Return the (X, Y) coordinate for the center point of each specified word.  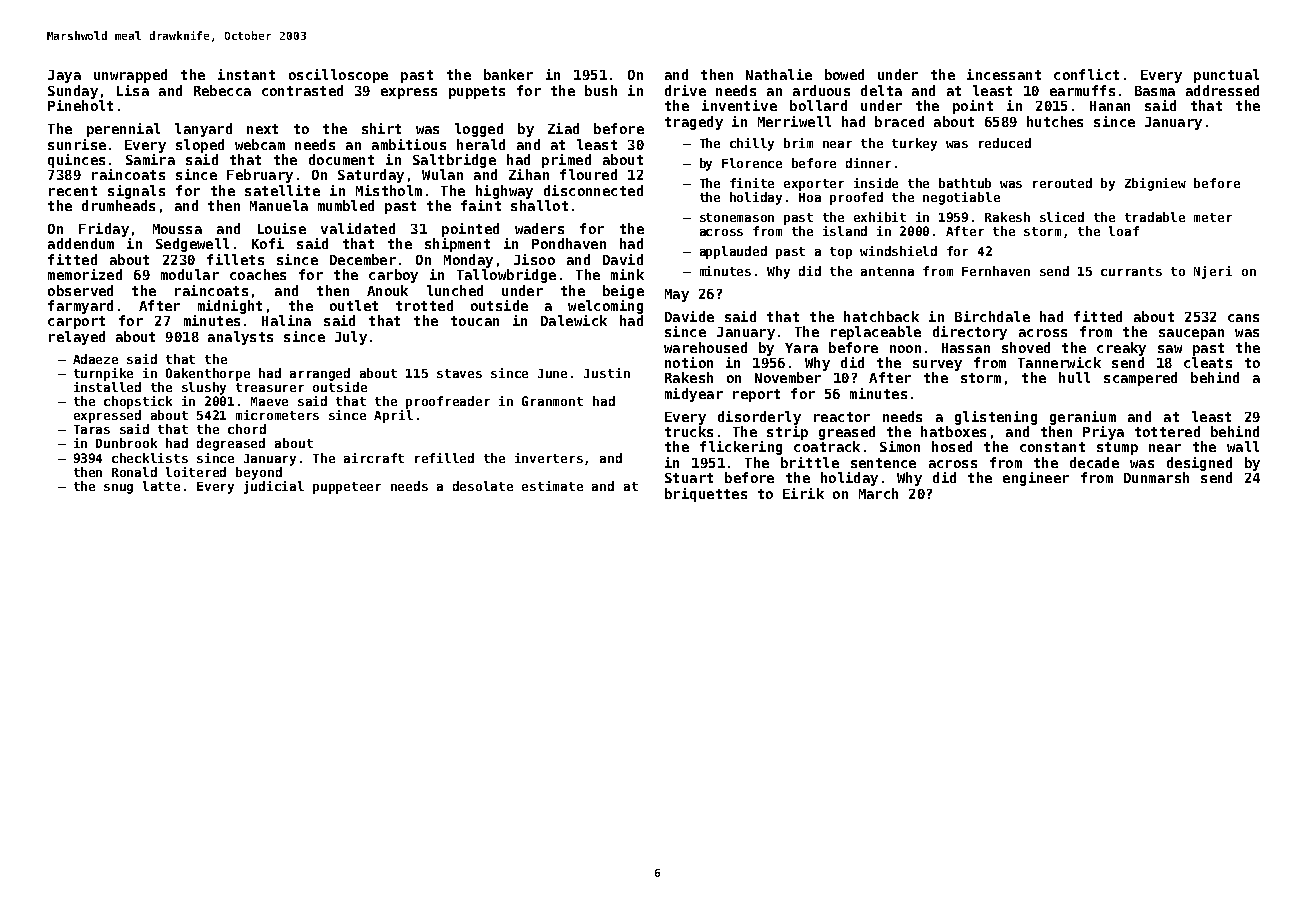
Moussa (177, 229)
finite (752, 183)
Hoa (810, 197)
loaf (1124, 231)
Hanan (1110, 106)
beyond (259, 473)
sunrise (77, 144)
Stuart (689, 478)
